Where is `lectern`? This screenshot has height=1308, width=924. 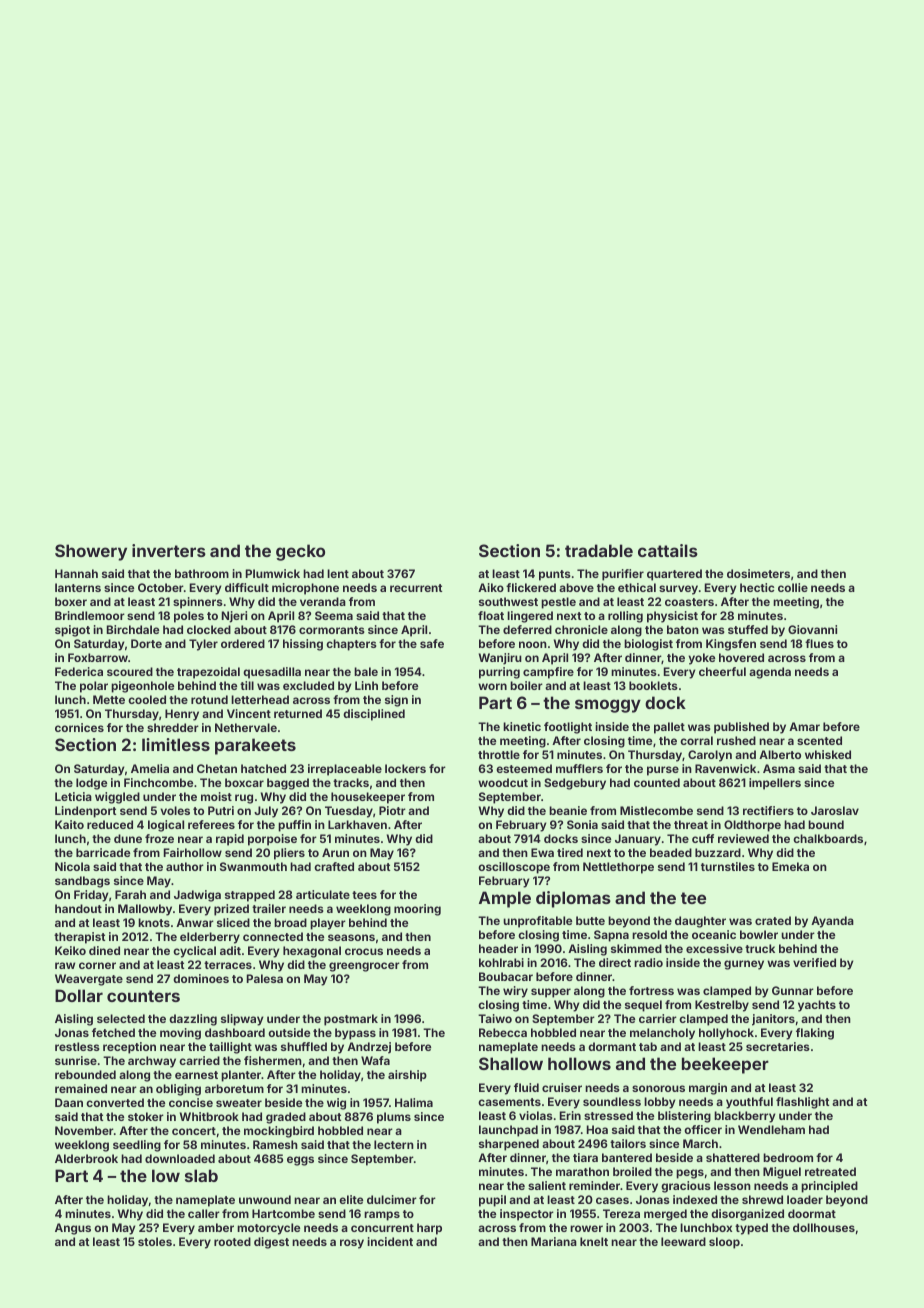
lectern is located at coordinates (394, 1144).
